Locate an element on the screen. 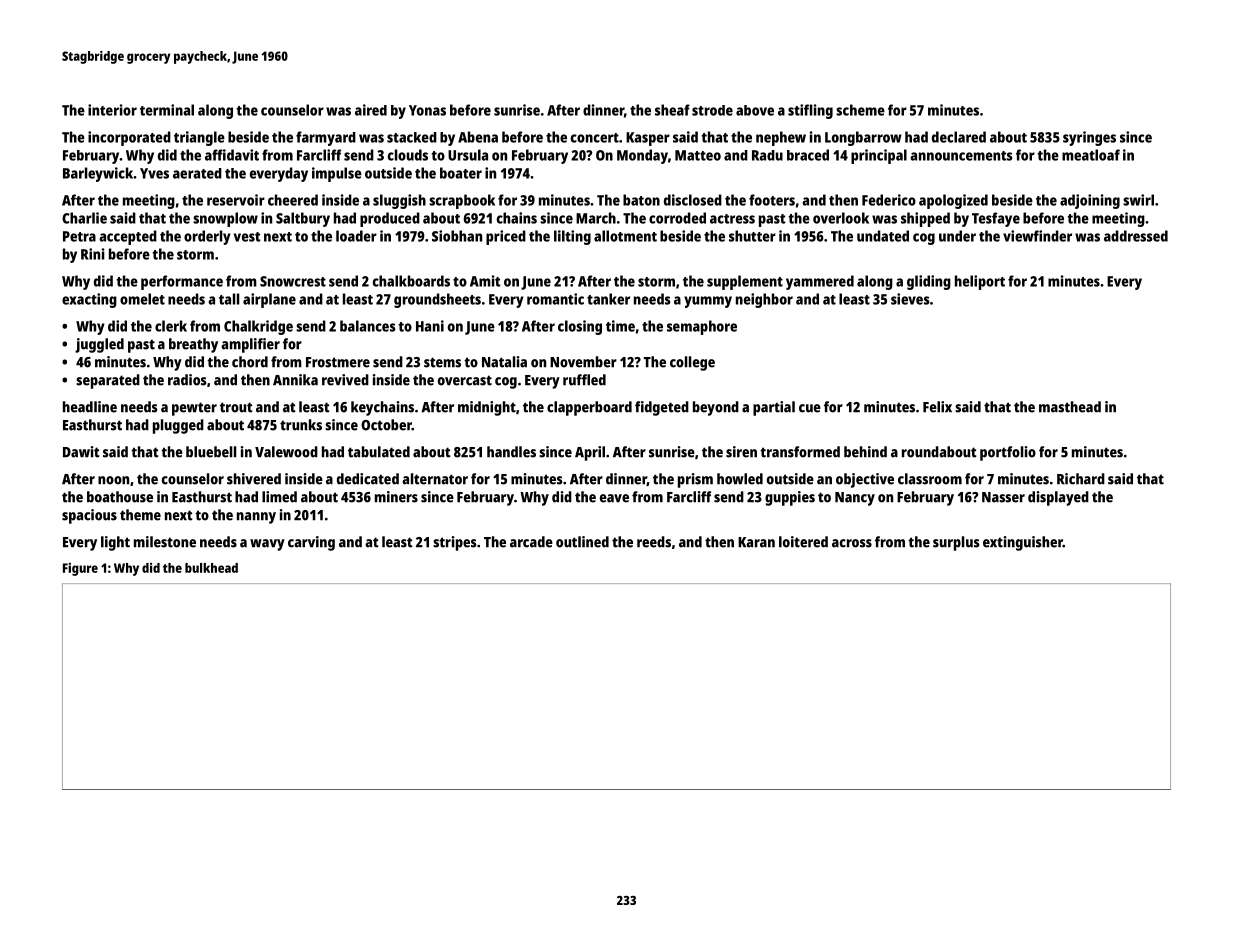 The width and height of the screenshot is (1233, 952). scheme is located at coordinates (860, 110).
